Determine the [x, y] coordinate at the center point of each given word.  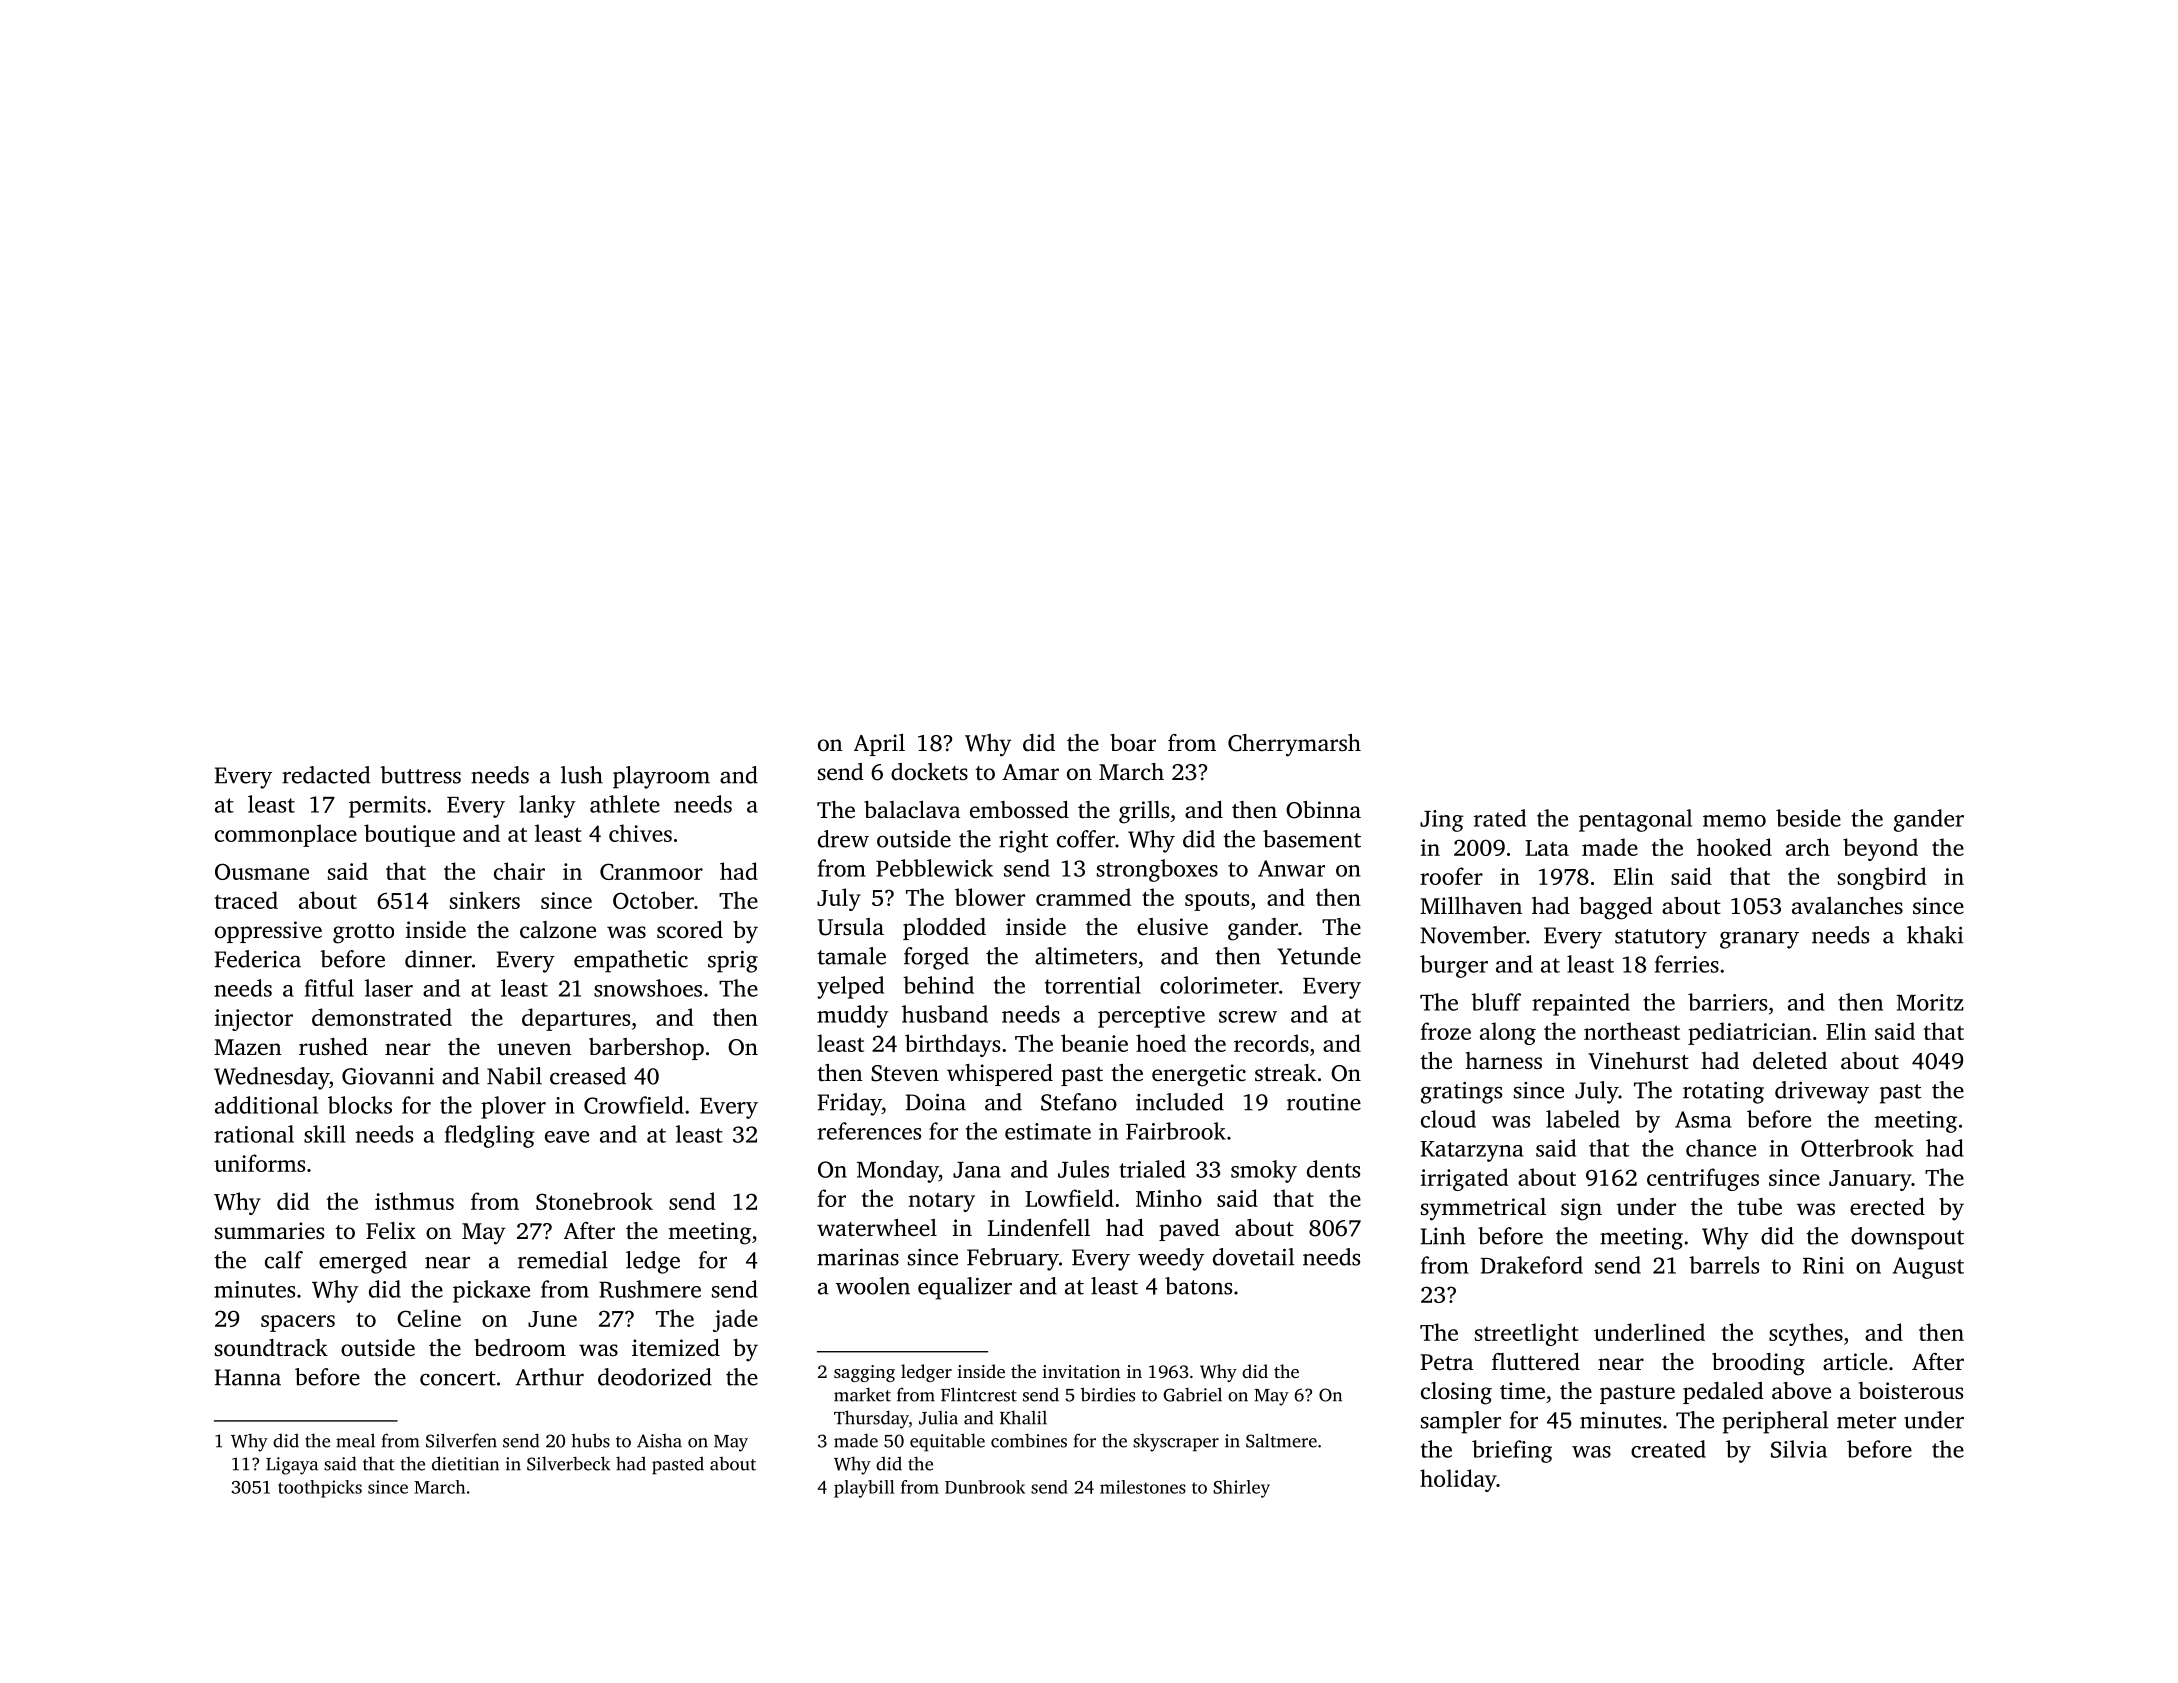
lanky [547, 806]
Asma [1703, 1119]
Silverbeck [568, 1463]
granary [1759, 940]
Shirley [1241, 1489]
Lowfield [1069, 1198]
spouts [1217, 901]
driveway [1822, 1092]
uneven [534, 1049]
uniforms [259, 1163]
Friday [850, 1104]
